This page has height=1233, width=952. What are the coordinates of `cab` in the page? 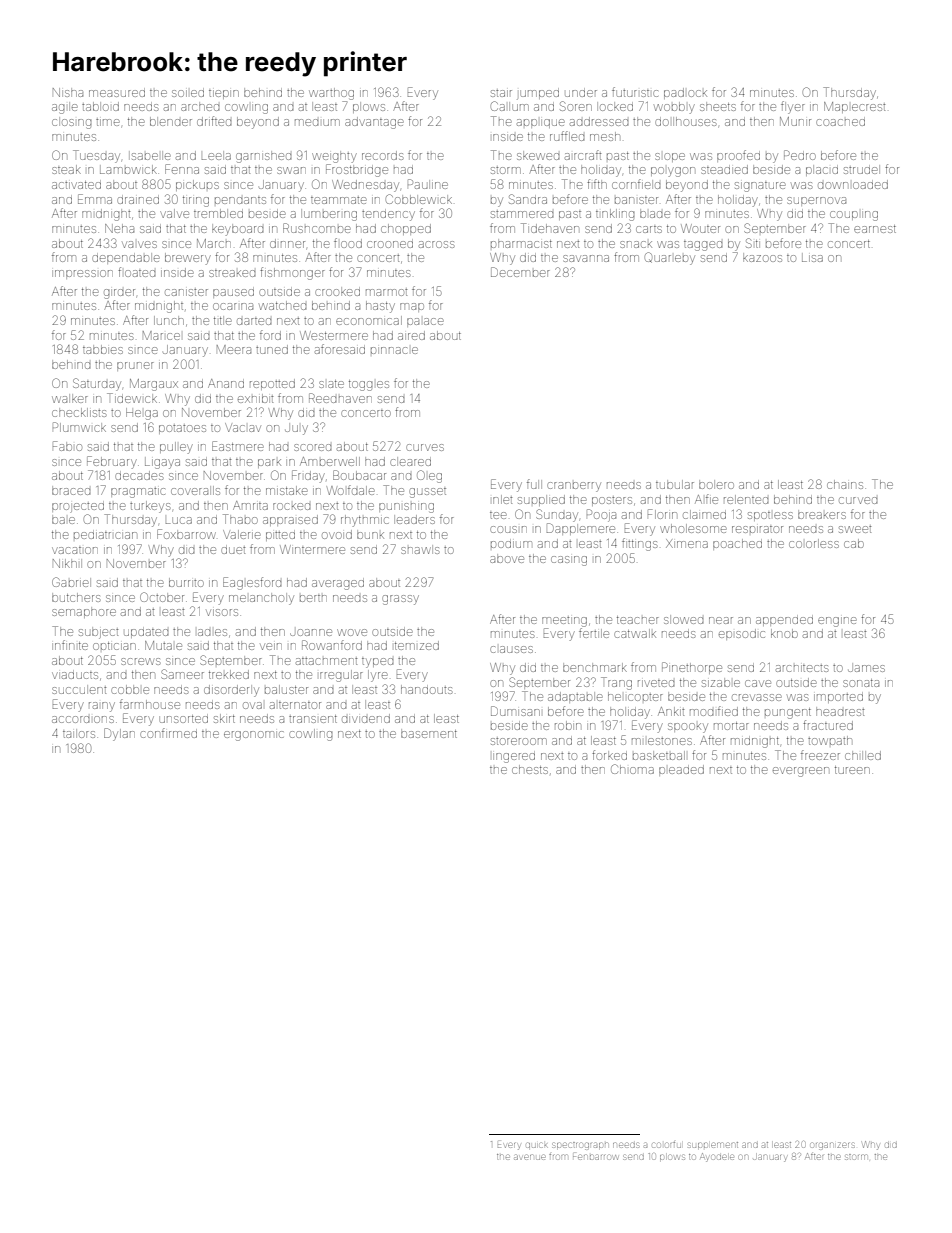 It's located at (854, 543).
